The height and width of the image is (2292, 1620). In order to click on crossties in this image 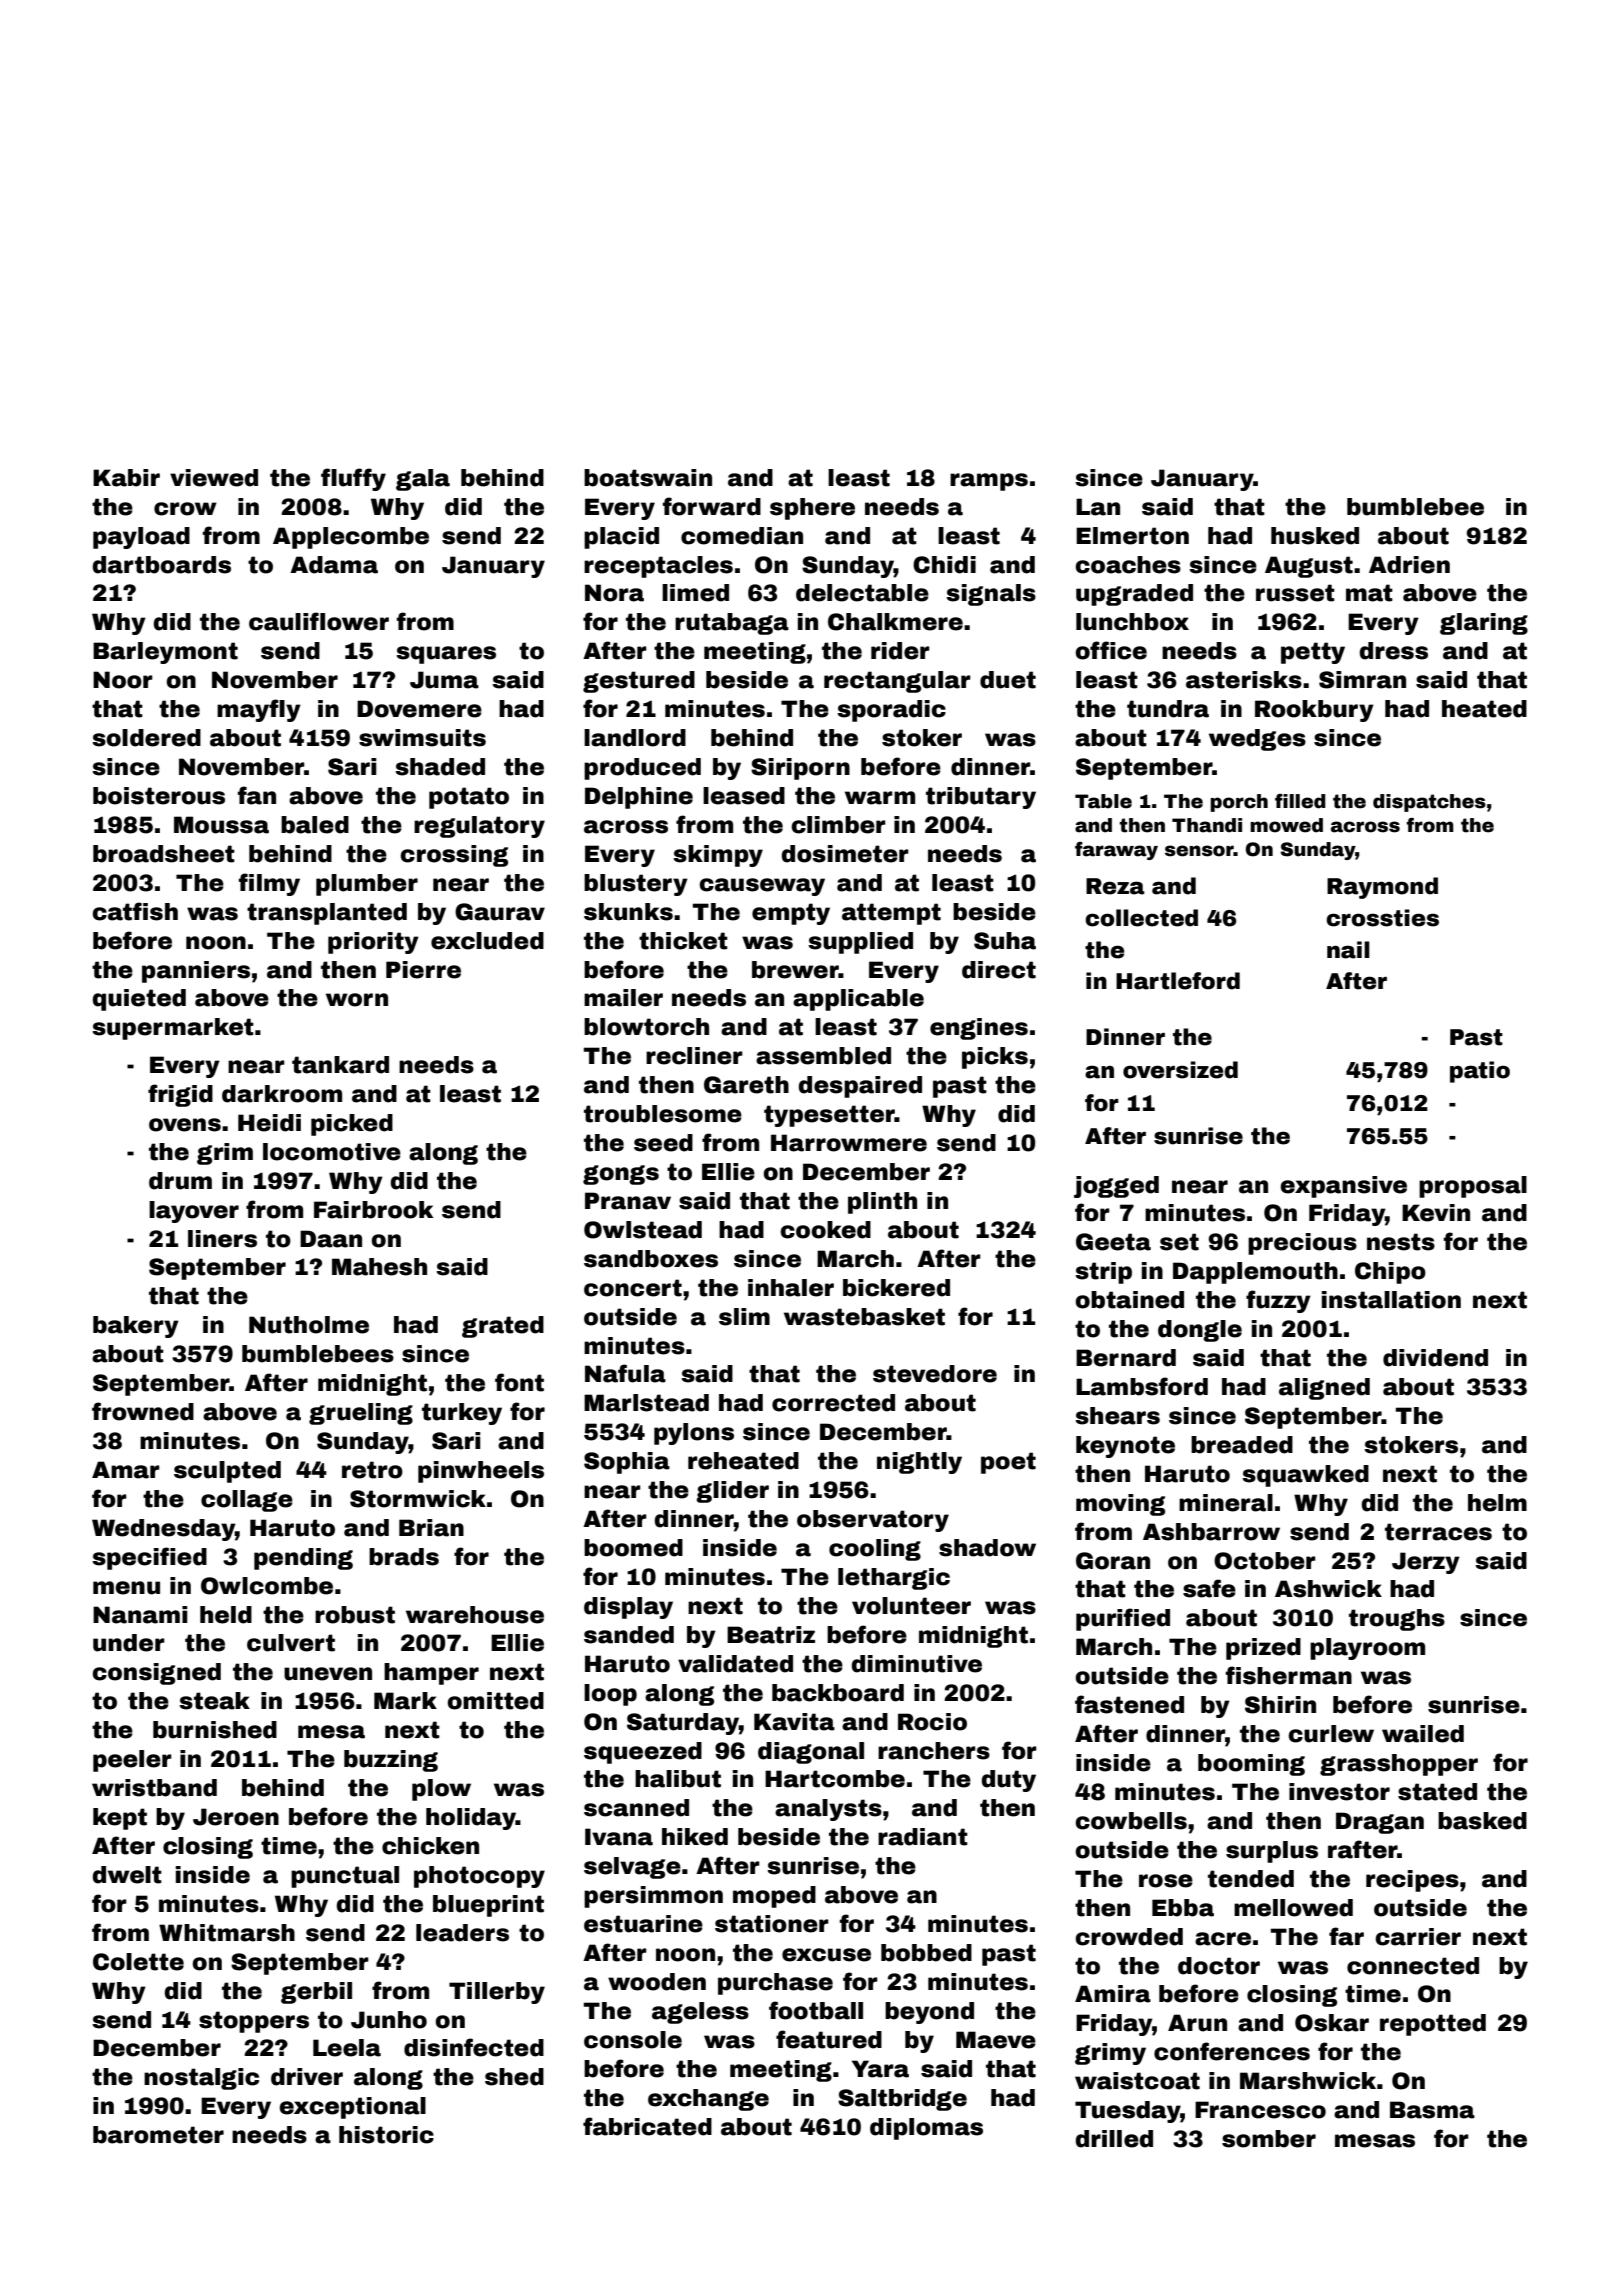, I will do `click(1382, 918)`.
